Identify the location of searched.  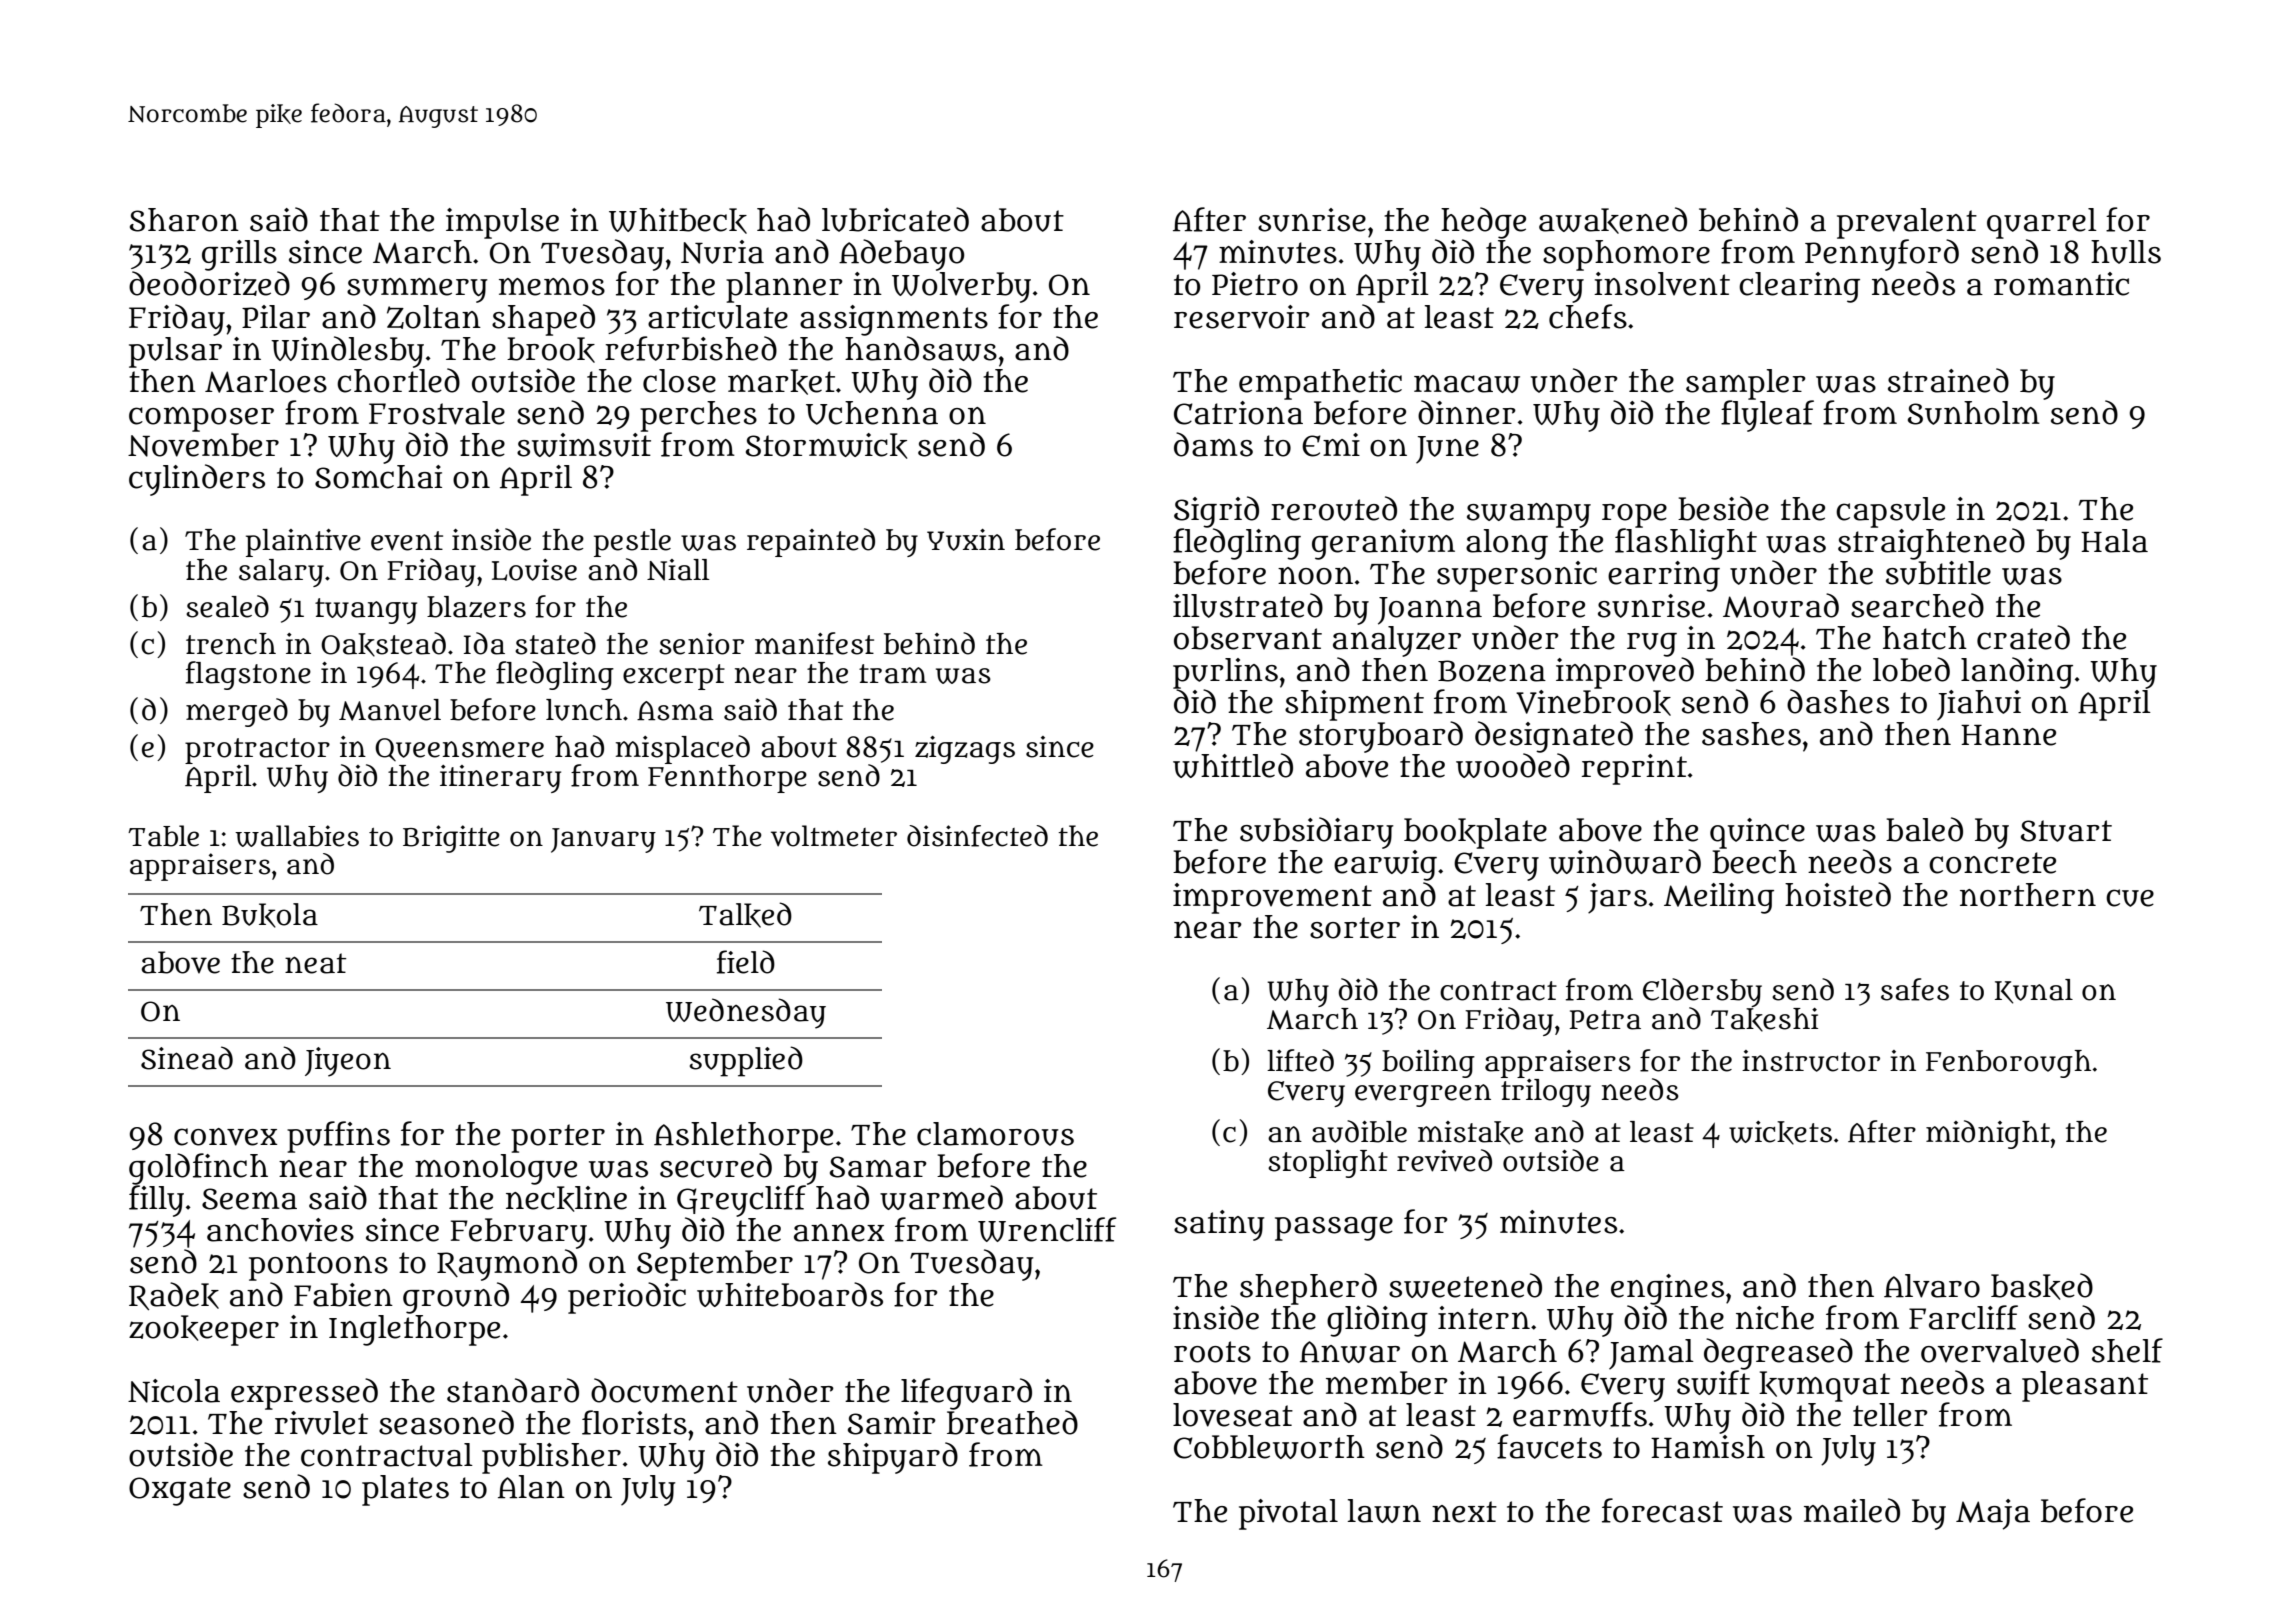
(1917, 605).
